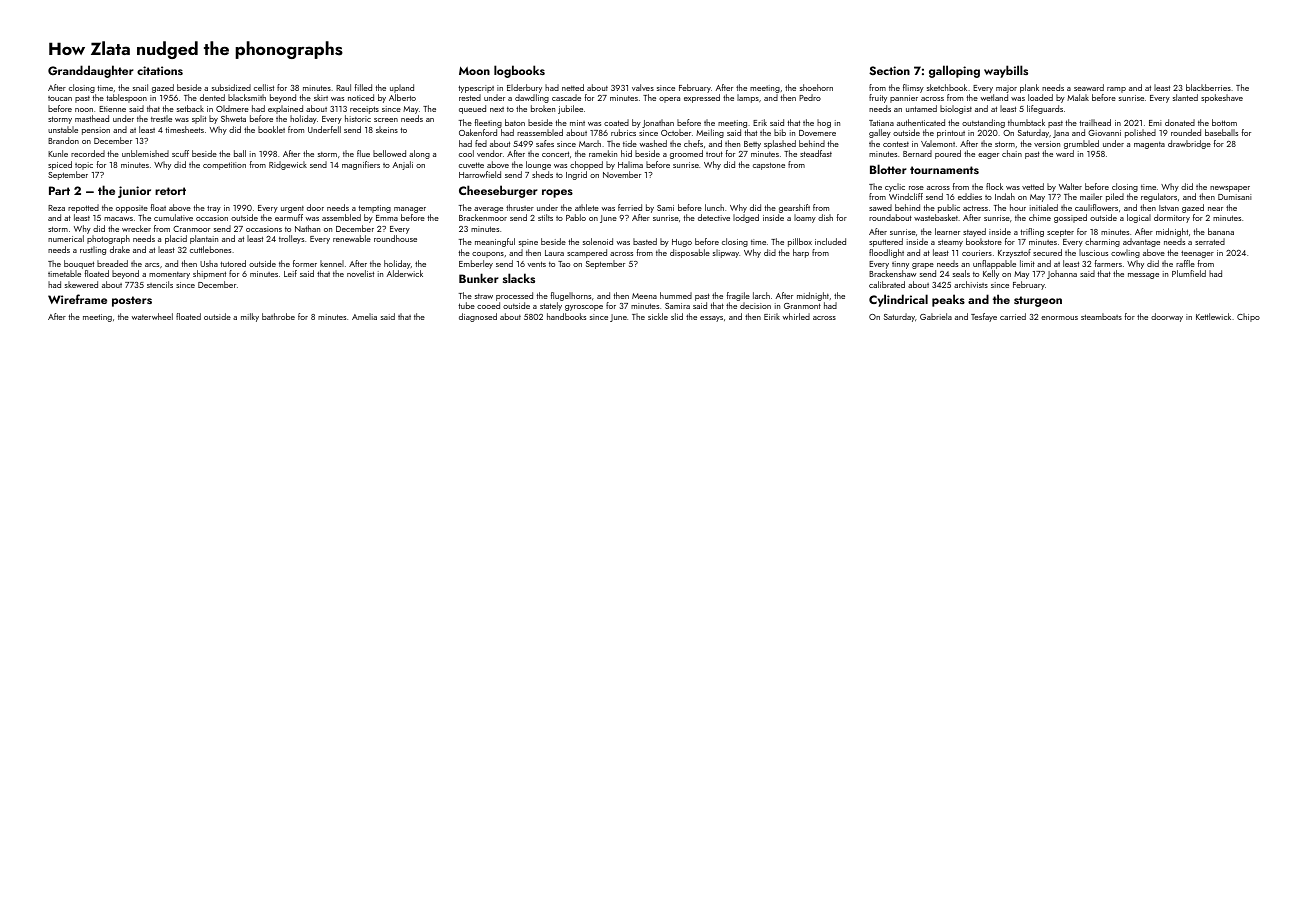 Image resolution: width=1308 pixels, height=924 pixels. Describe the element at coordinates (364, 316) in the page. I see `Amelia` at that location.
